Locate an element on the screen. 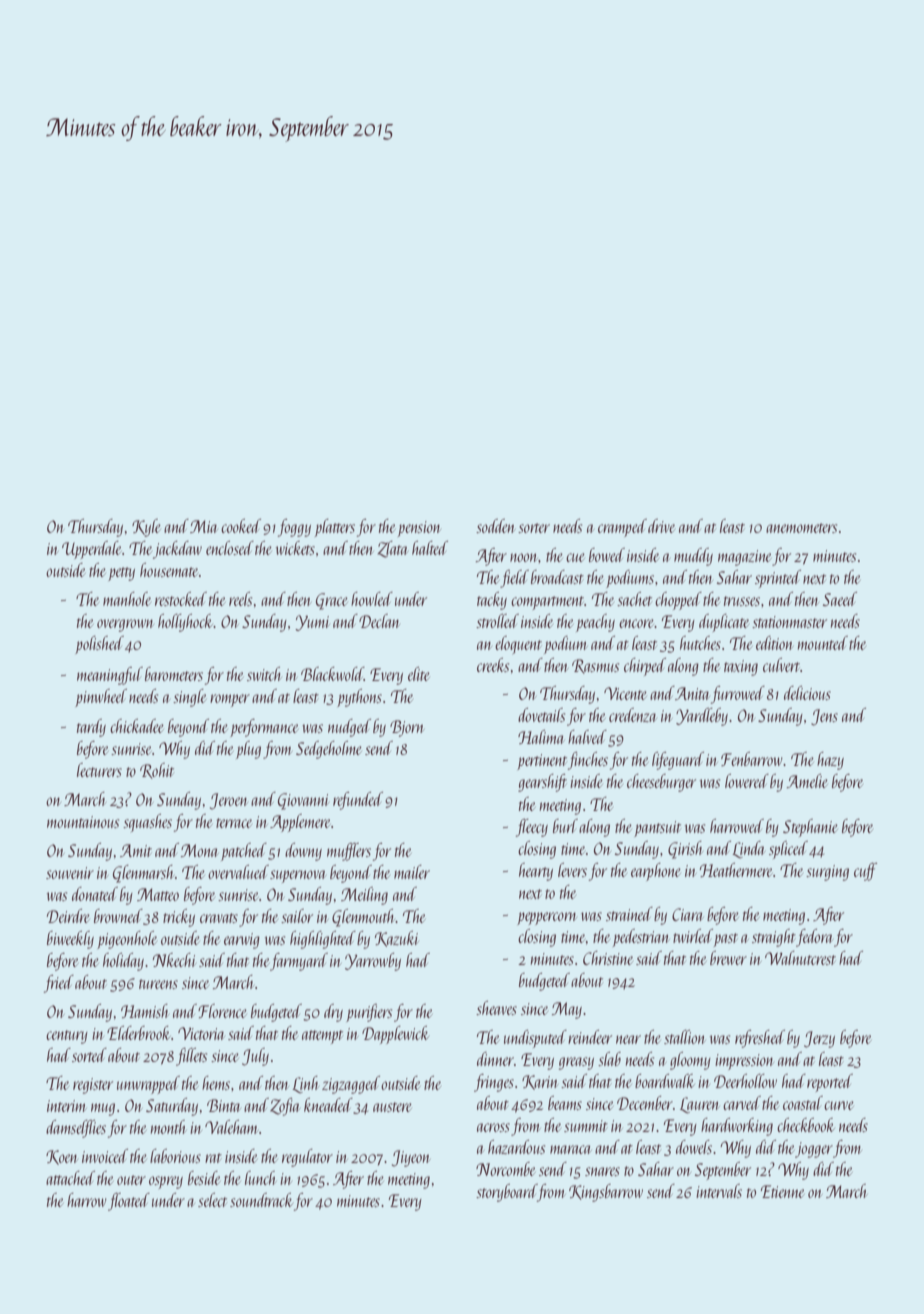 This screenshot has height=1314, width=924. sodden is located at coordinates (495, 526).
